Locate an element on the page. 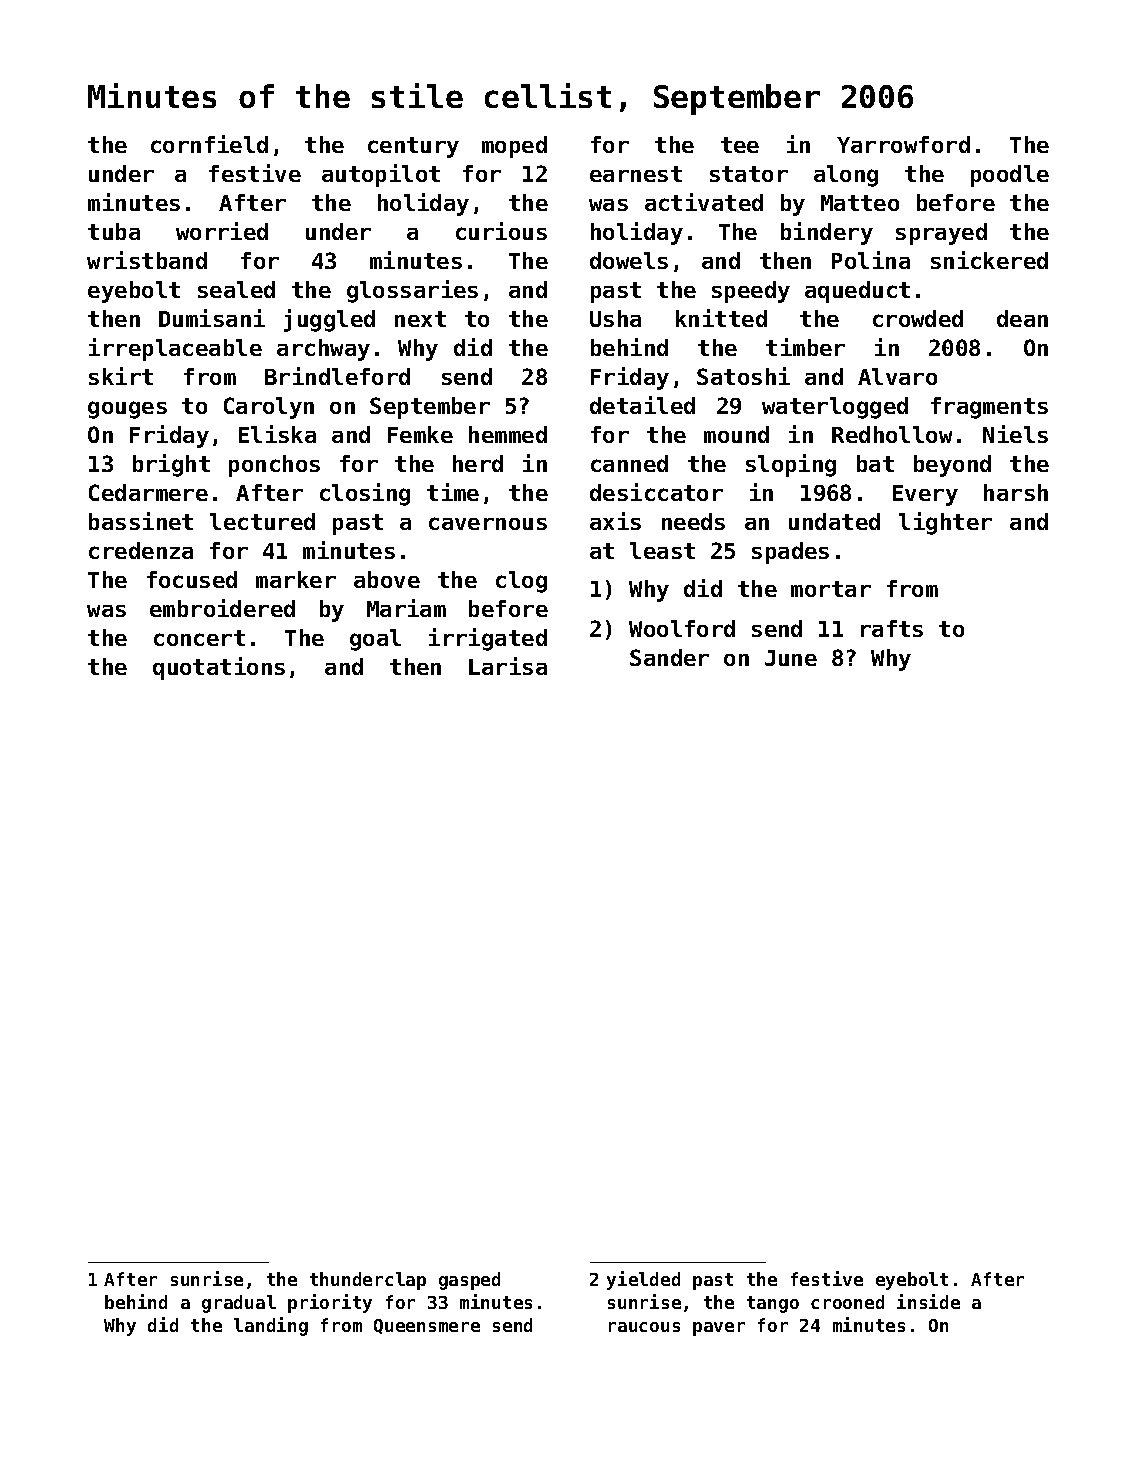 The width and height of the document is (1138, 1473). bright is located at coordinates (171, 465).
